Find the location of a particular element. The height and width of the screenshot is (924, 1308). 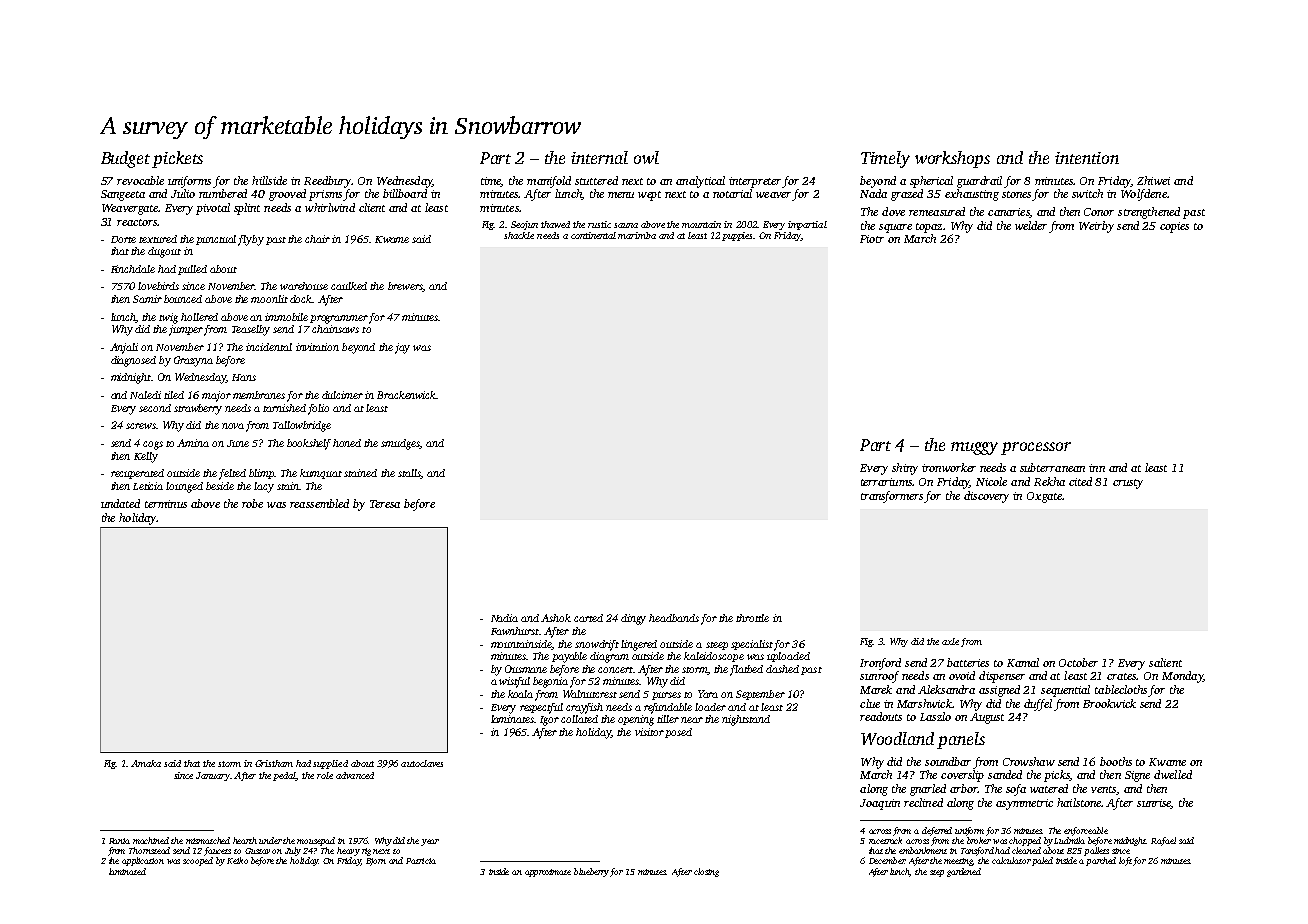

pickets is located at coordinates (177, 159).
